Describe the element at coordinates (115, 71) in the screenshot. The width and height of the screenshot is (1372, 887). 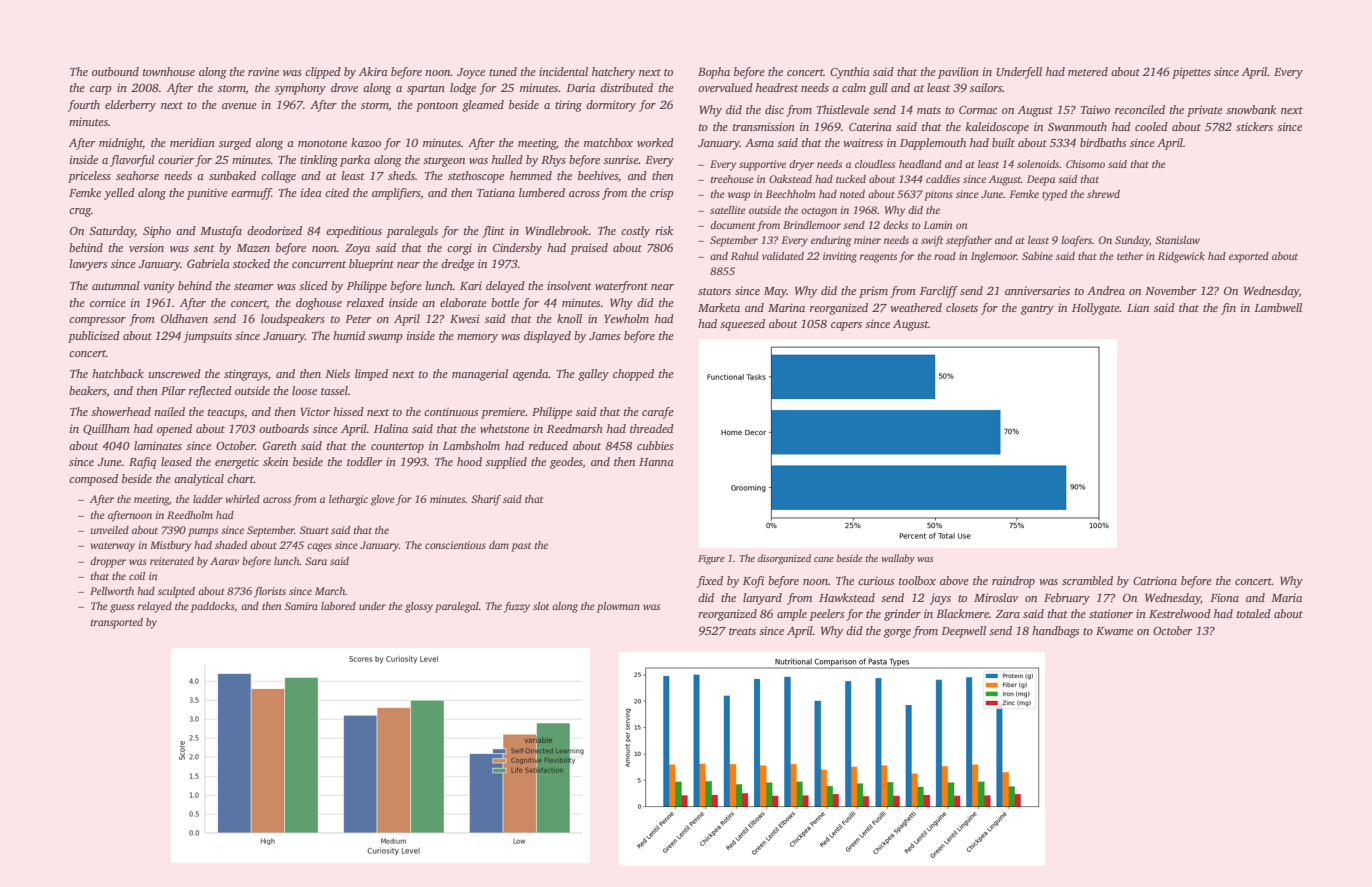
I see `outbound` at that location.
